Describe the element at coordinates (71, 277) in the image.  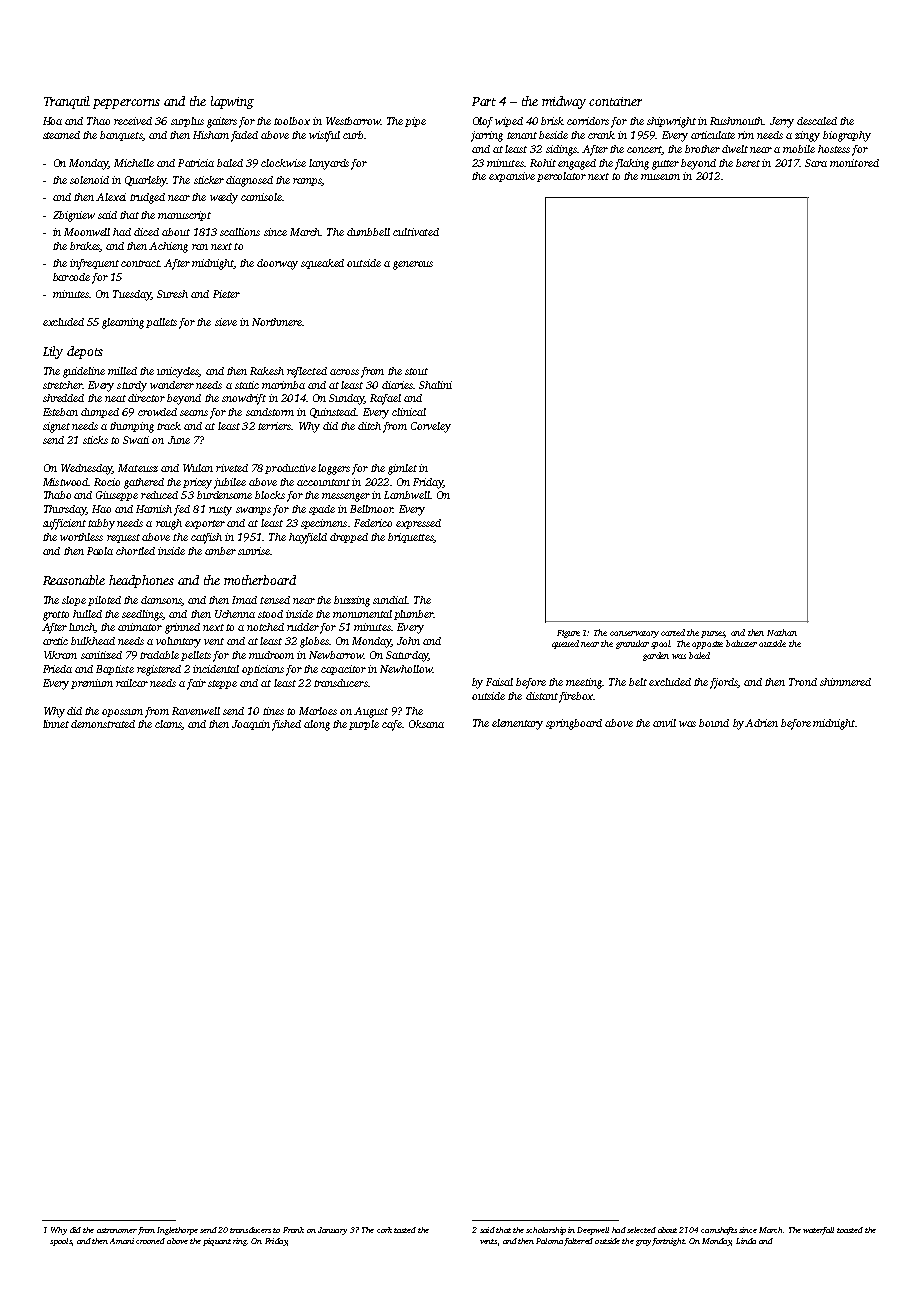
I see `barcode` at that location.
